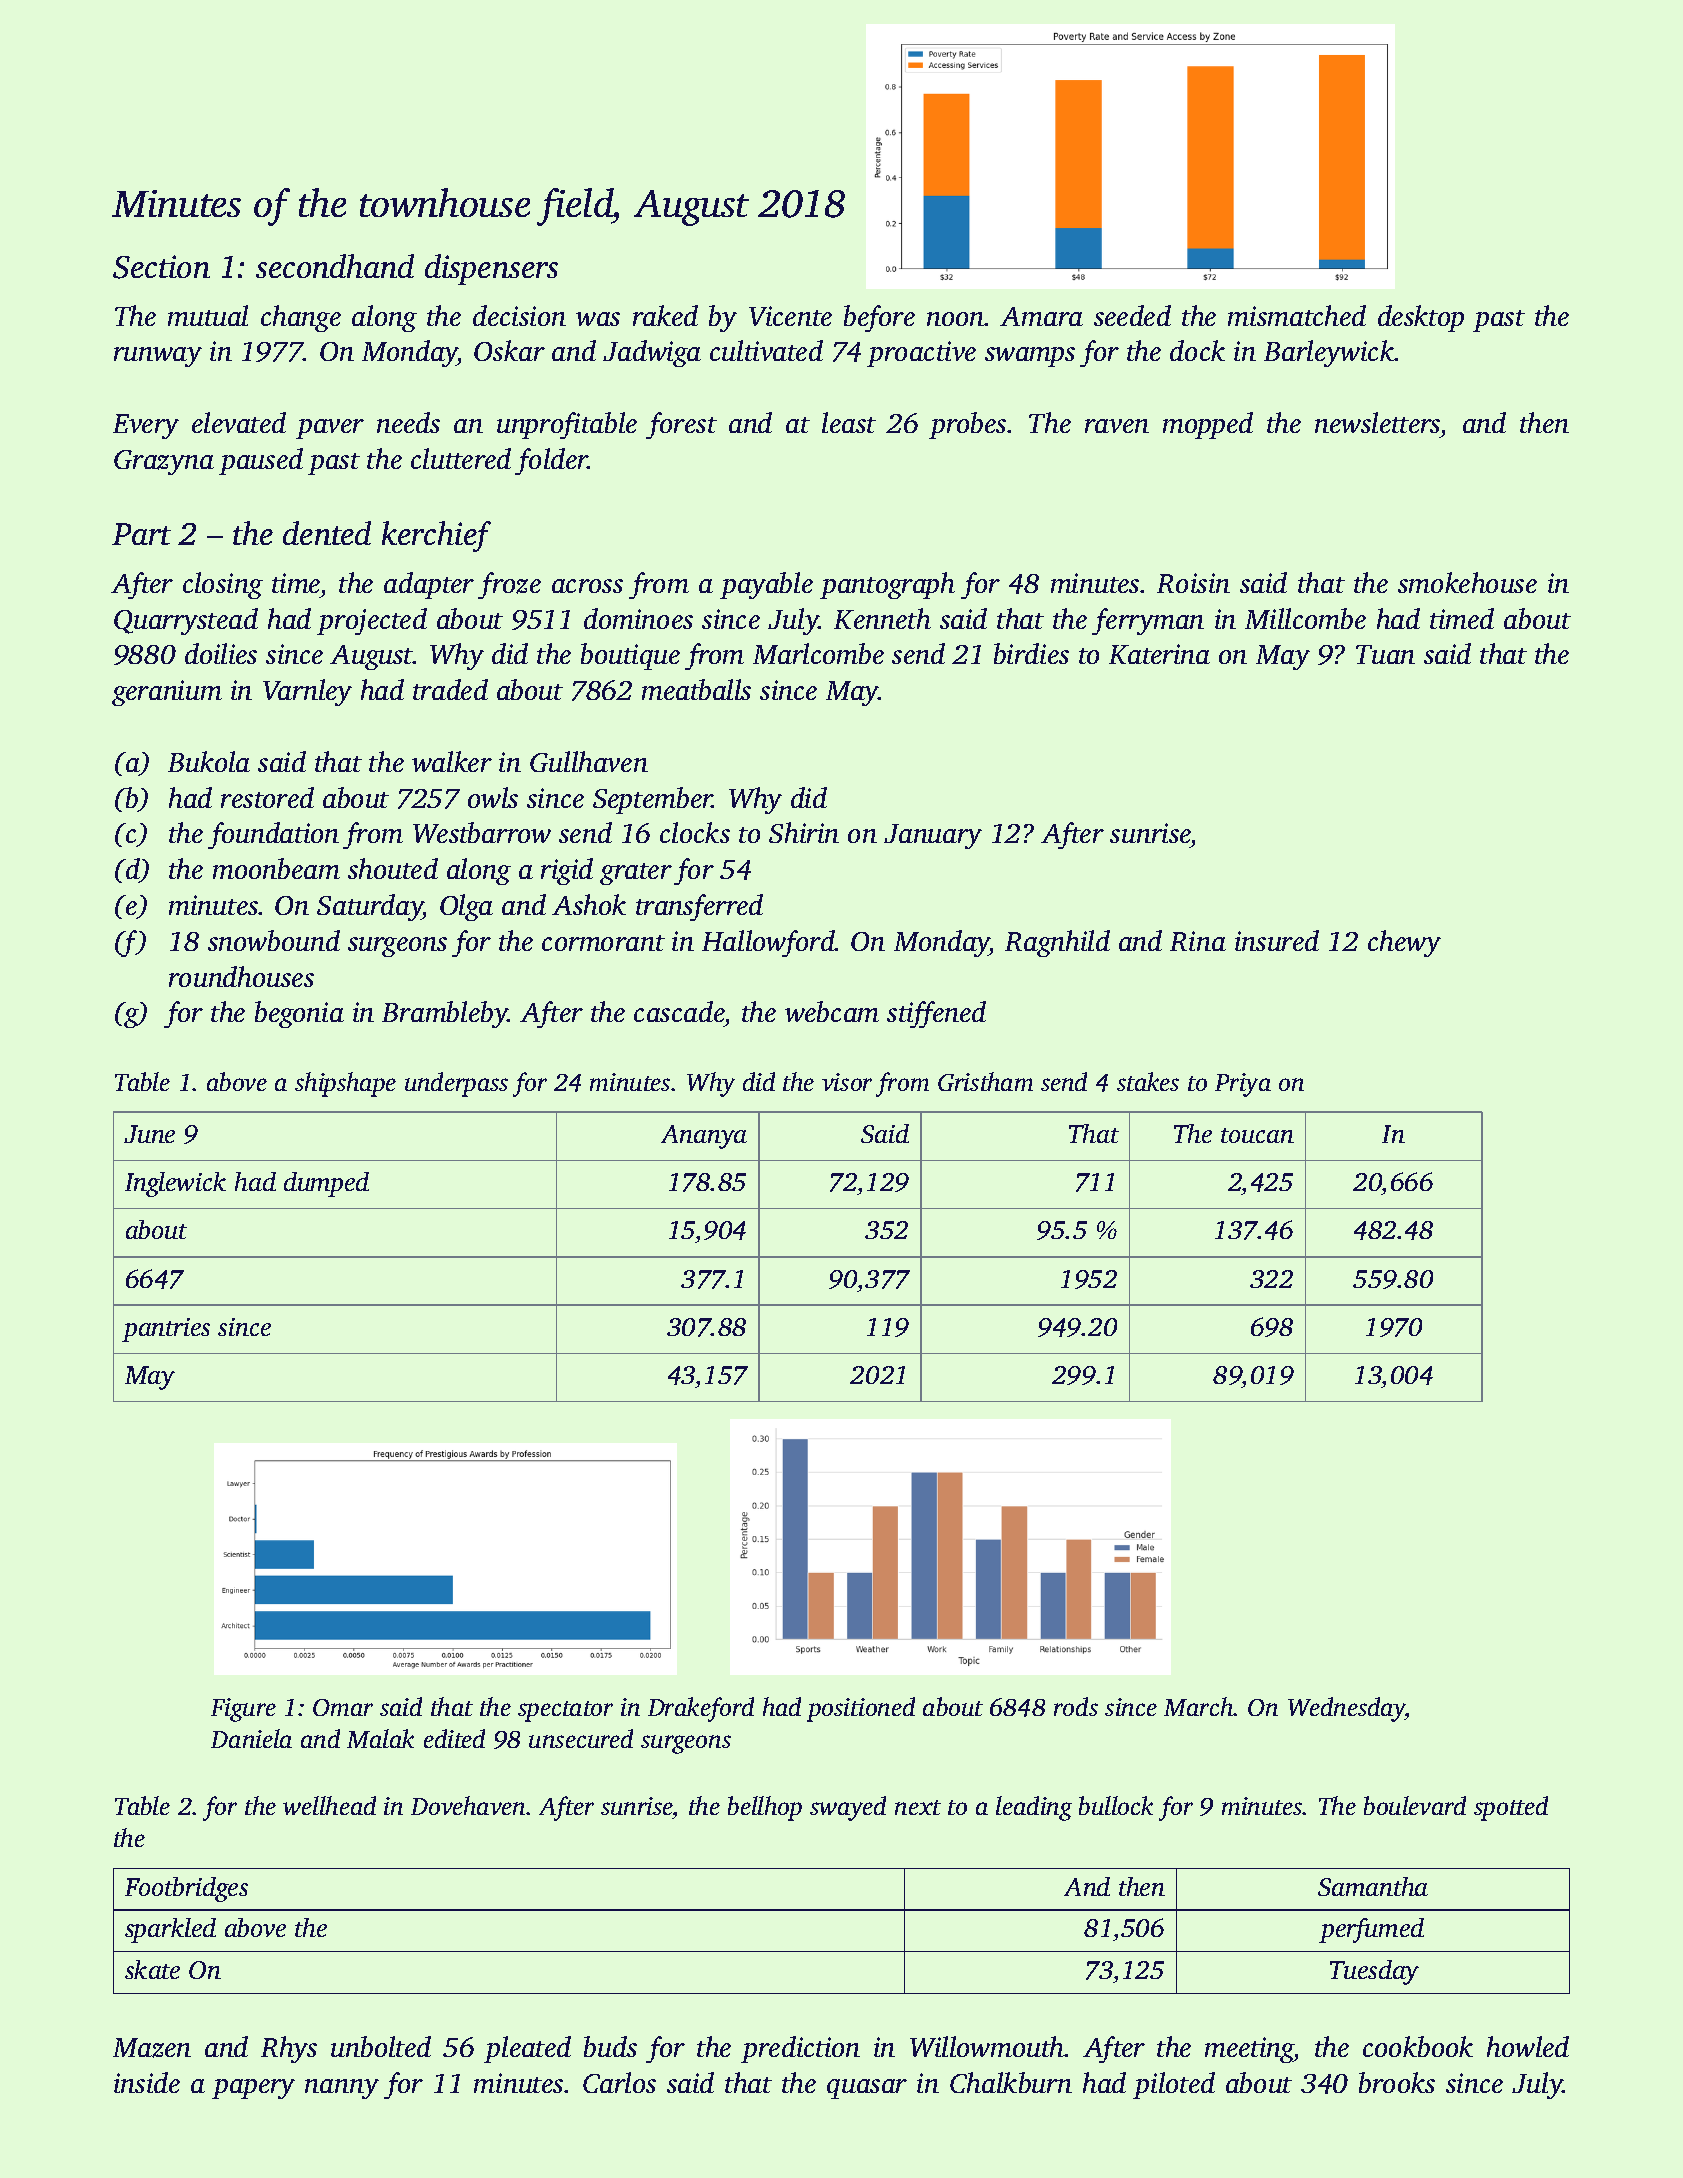 Image resolution: width=1683 pixels, height=2178 pixels. I want to click on Amara, so click(1041, 316).
